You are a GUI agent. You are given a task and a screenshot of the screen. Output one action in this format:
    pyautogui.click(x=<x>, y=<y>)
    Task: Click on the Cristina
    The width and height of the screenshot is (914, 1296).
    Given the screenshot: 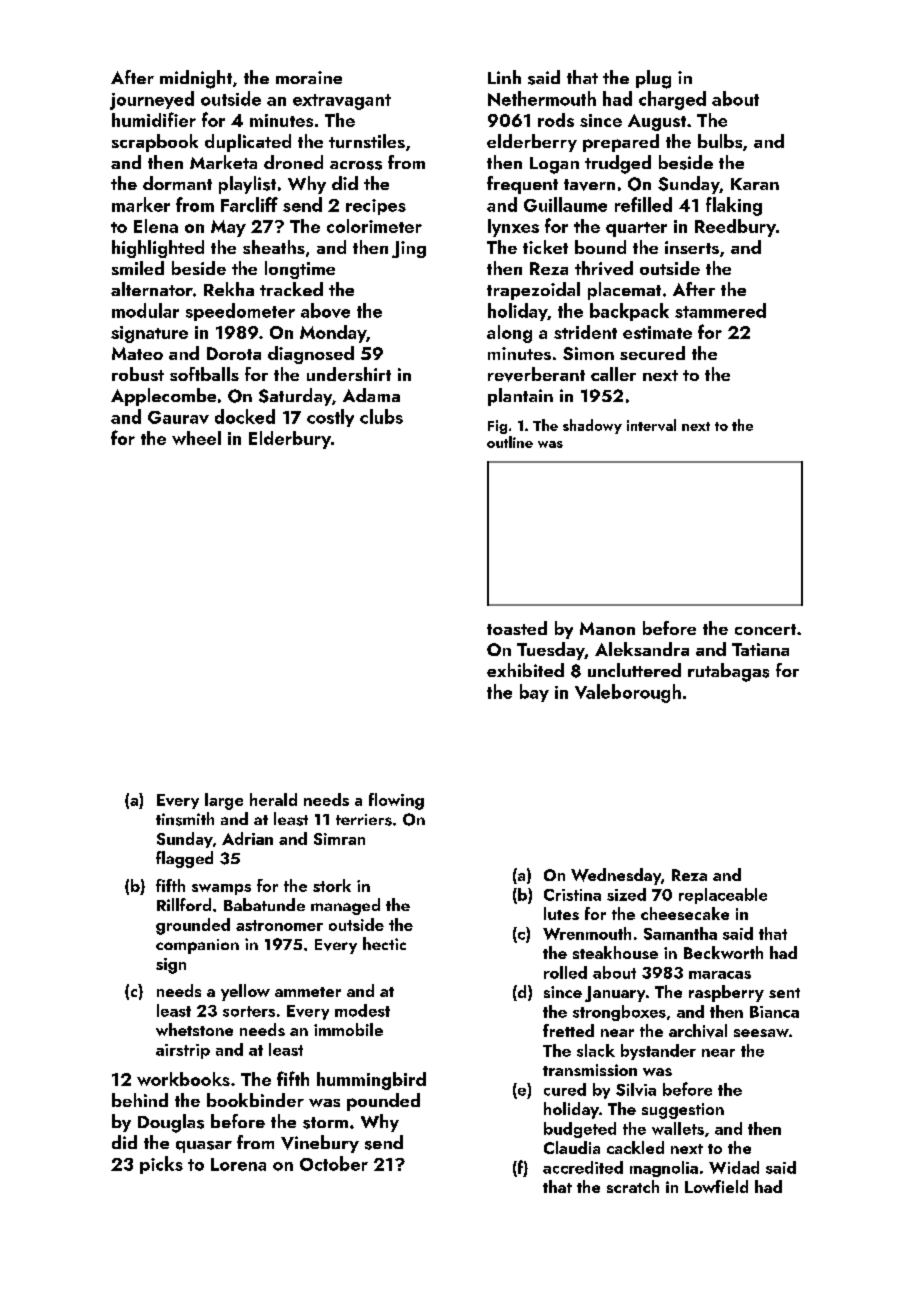 What is the action you would take?
    pyautogui.click(x=572, y=895)
